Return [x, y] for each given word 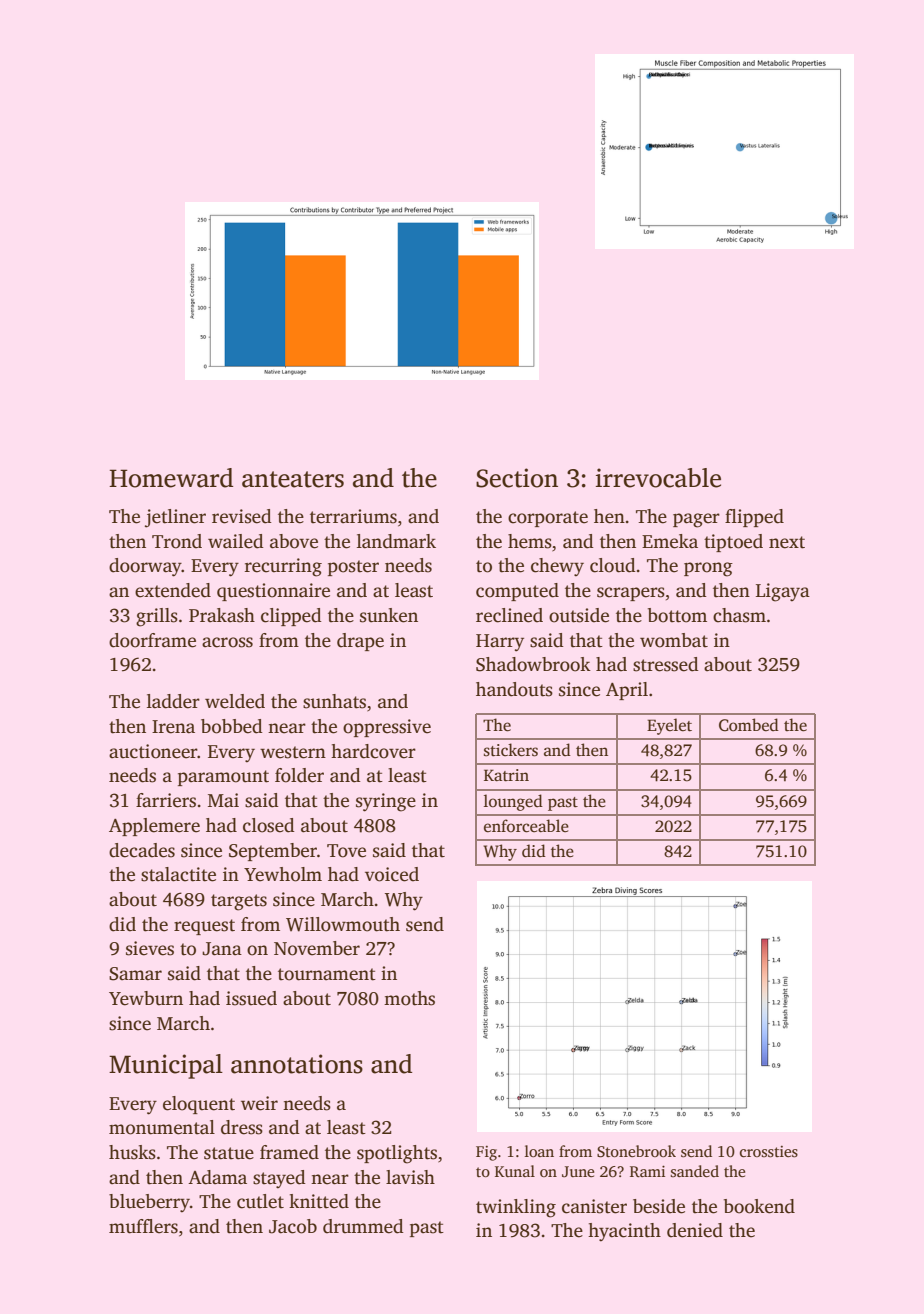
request [204, 927]
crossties [769, 1152]
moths [409, 998]
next [787, 542]
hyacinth [624, 1232]
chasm [739, 615]
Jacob [293, 1226]
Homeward [171, 478]
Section [517, 478]
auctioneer [153, 751]
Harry [500, 643]
